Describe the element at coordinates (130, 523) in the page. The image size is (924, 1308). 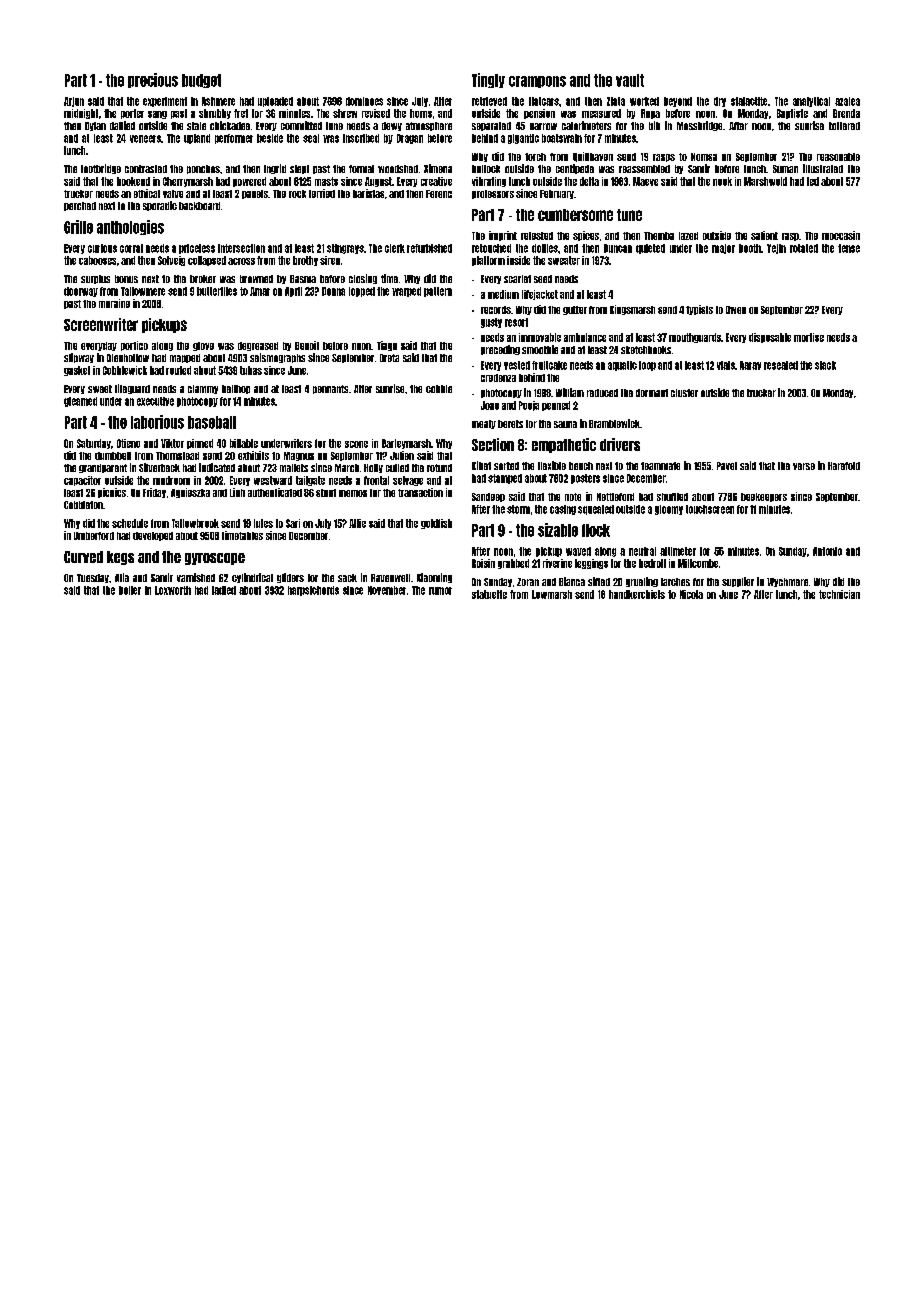
I see `schedule` at that location.
